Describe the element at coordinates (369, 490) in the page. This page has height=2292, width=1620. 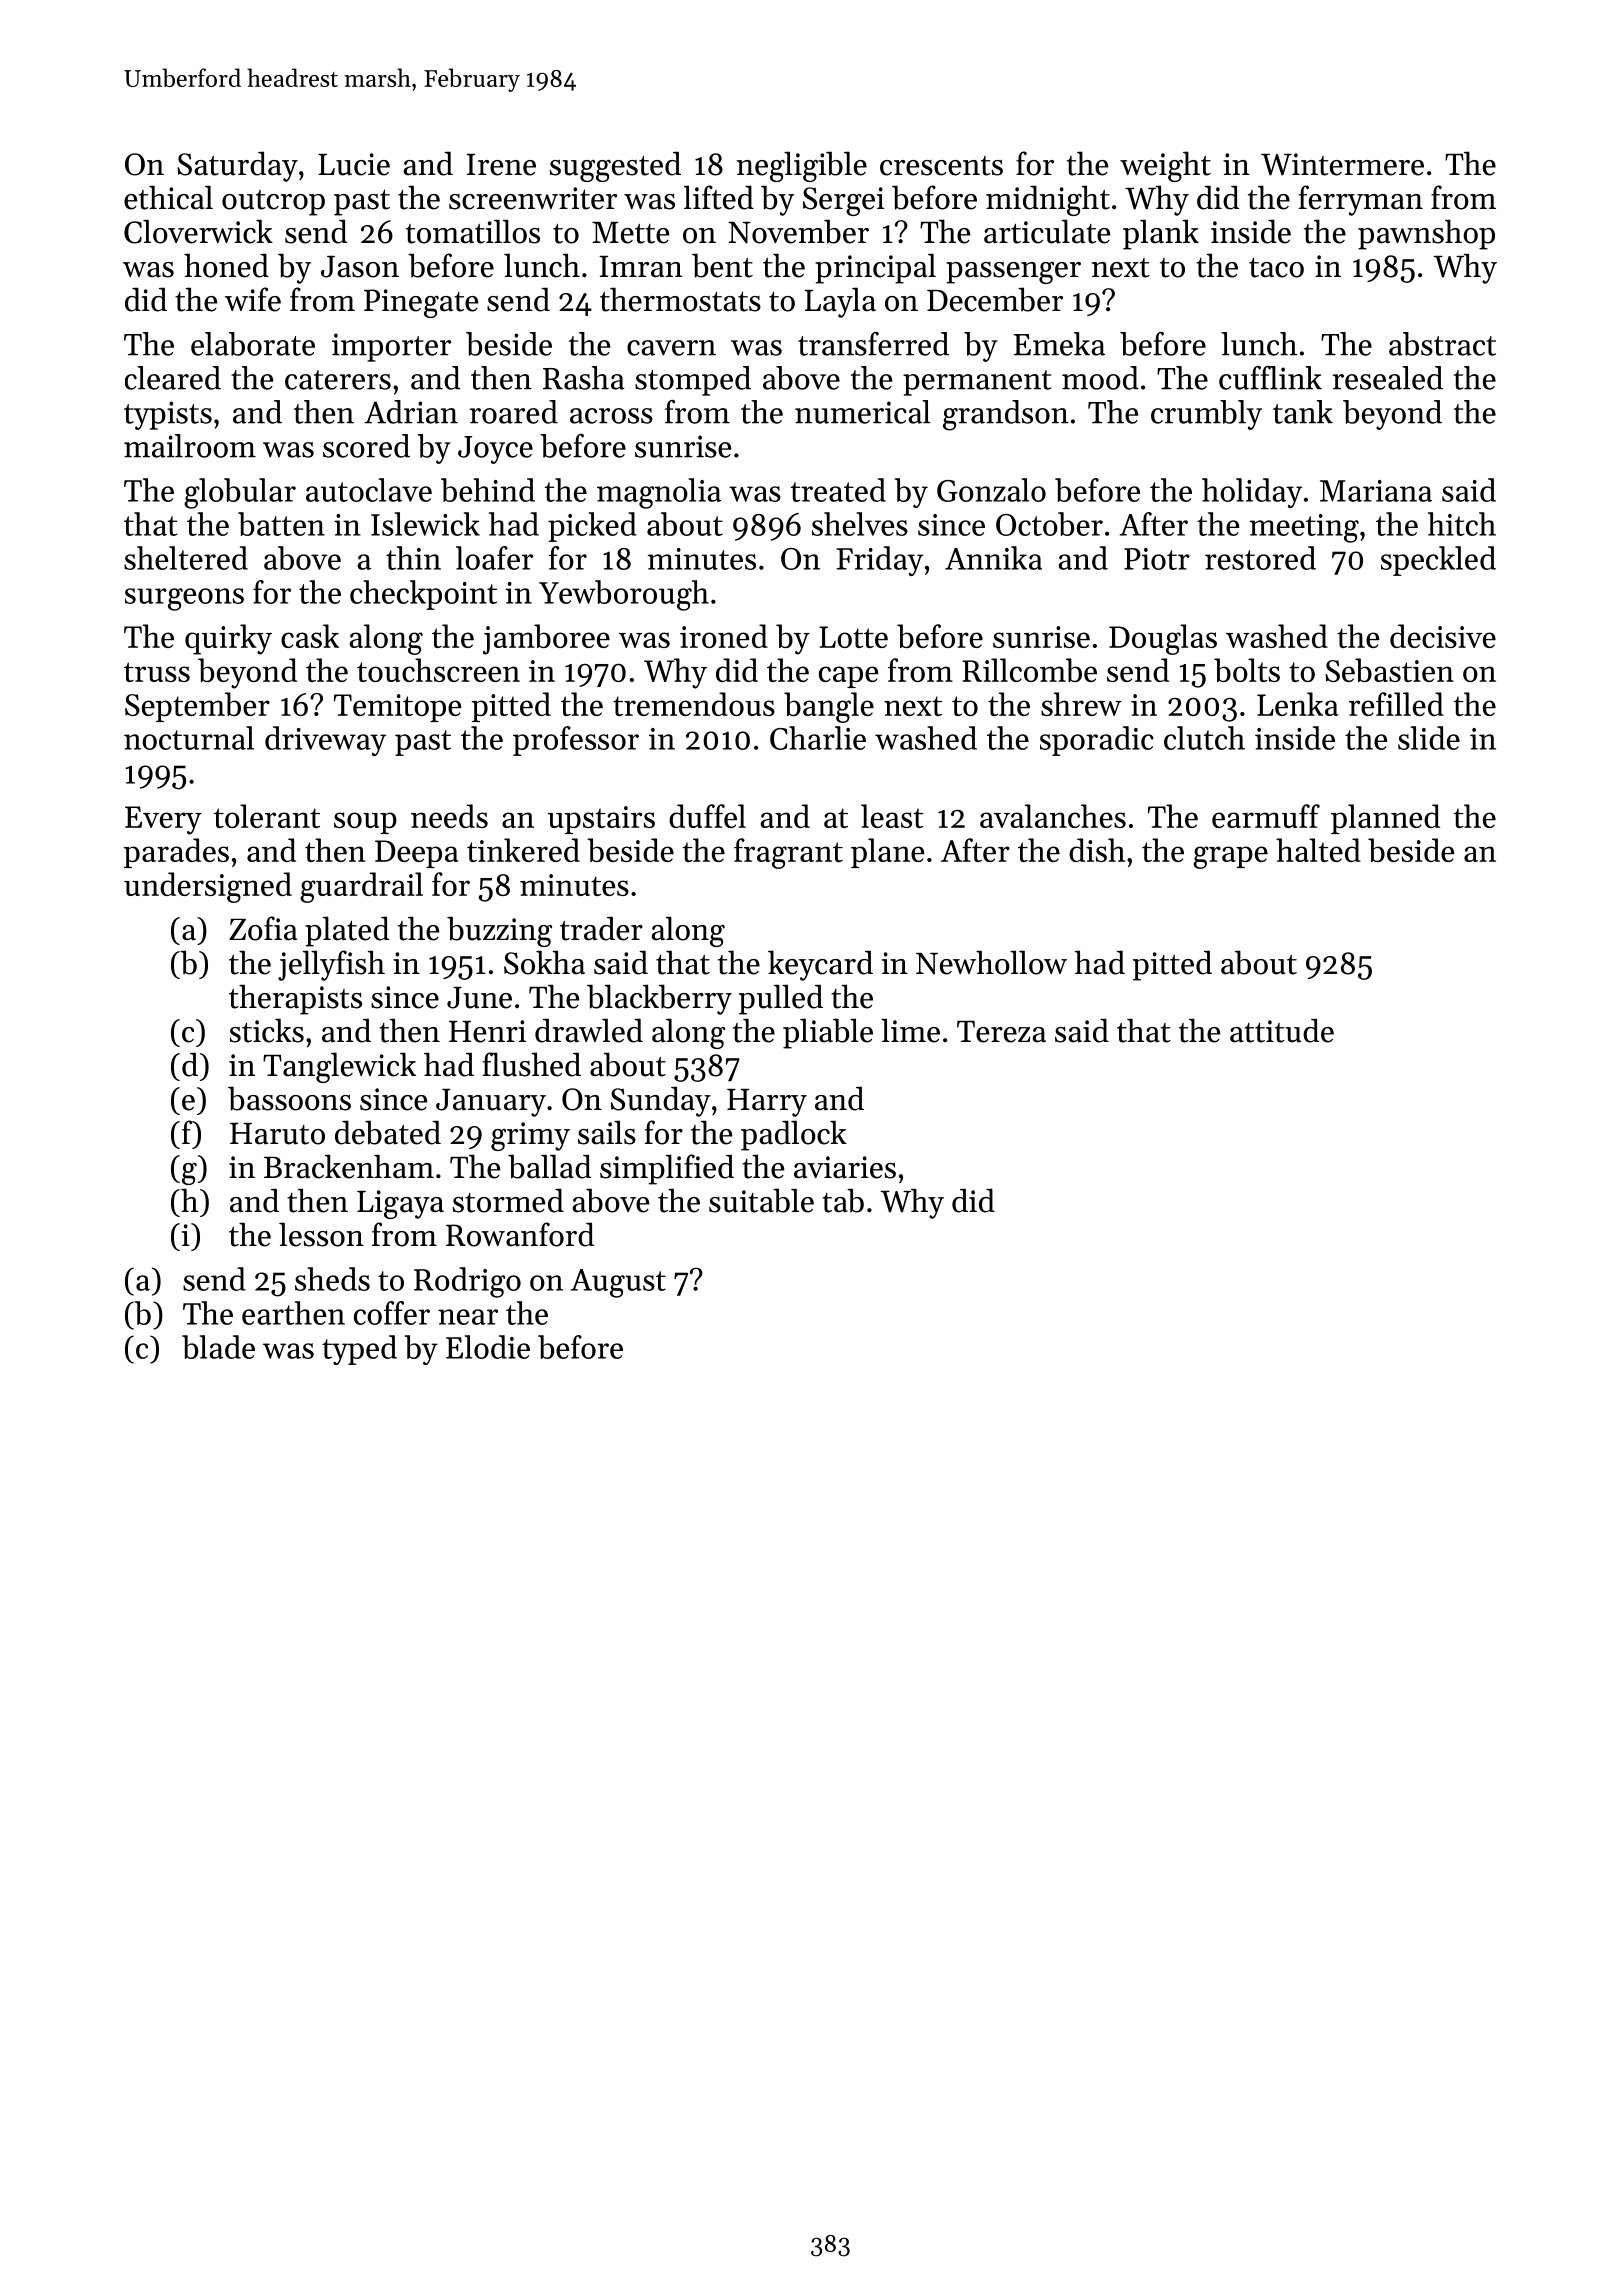
I see `autoclave` at that location.
